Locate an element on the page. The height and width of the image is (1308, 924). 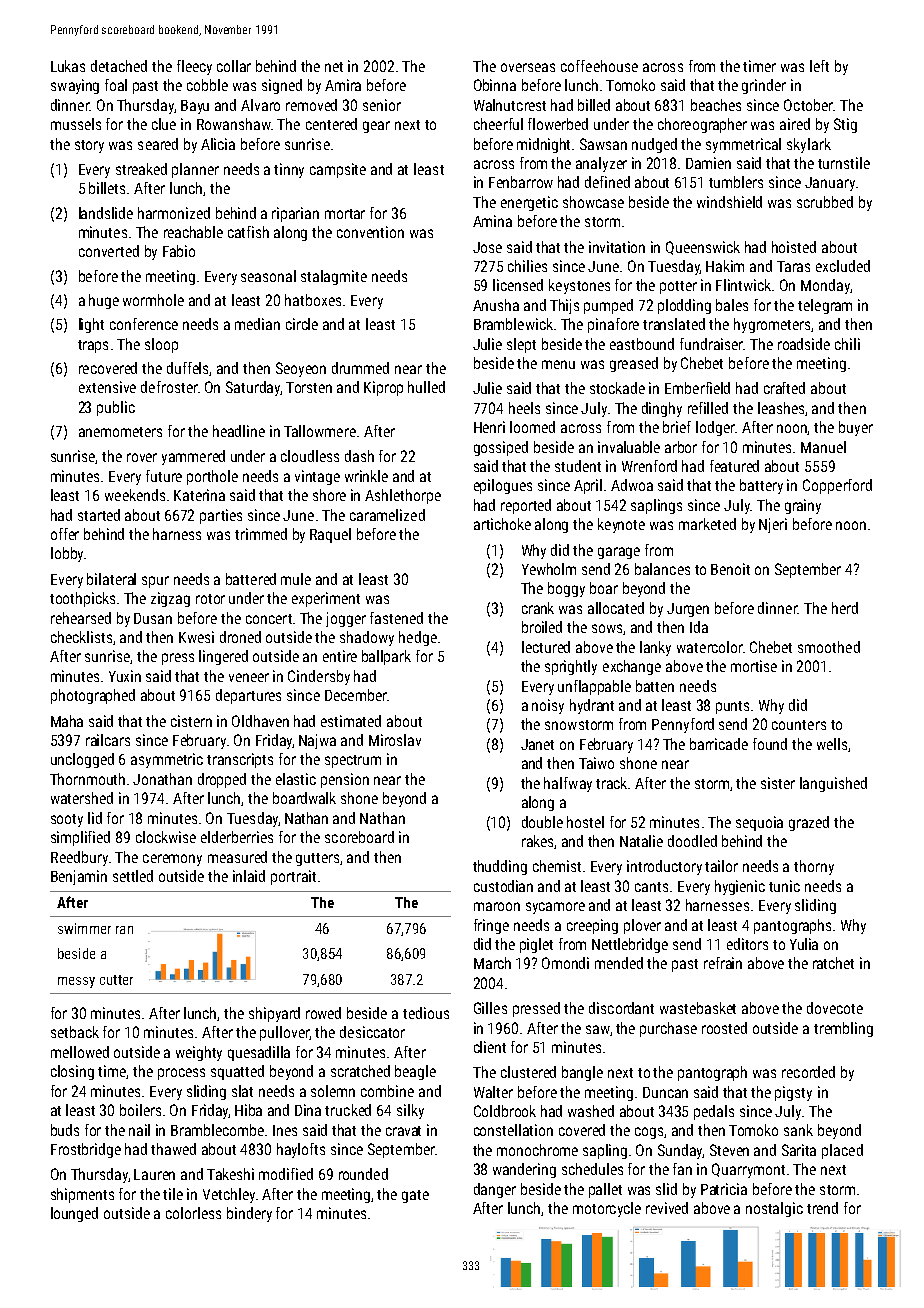
plodding is located at coordinates (684, 306).
